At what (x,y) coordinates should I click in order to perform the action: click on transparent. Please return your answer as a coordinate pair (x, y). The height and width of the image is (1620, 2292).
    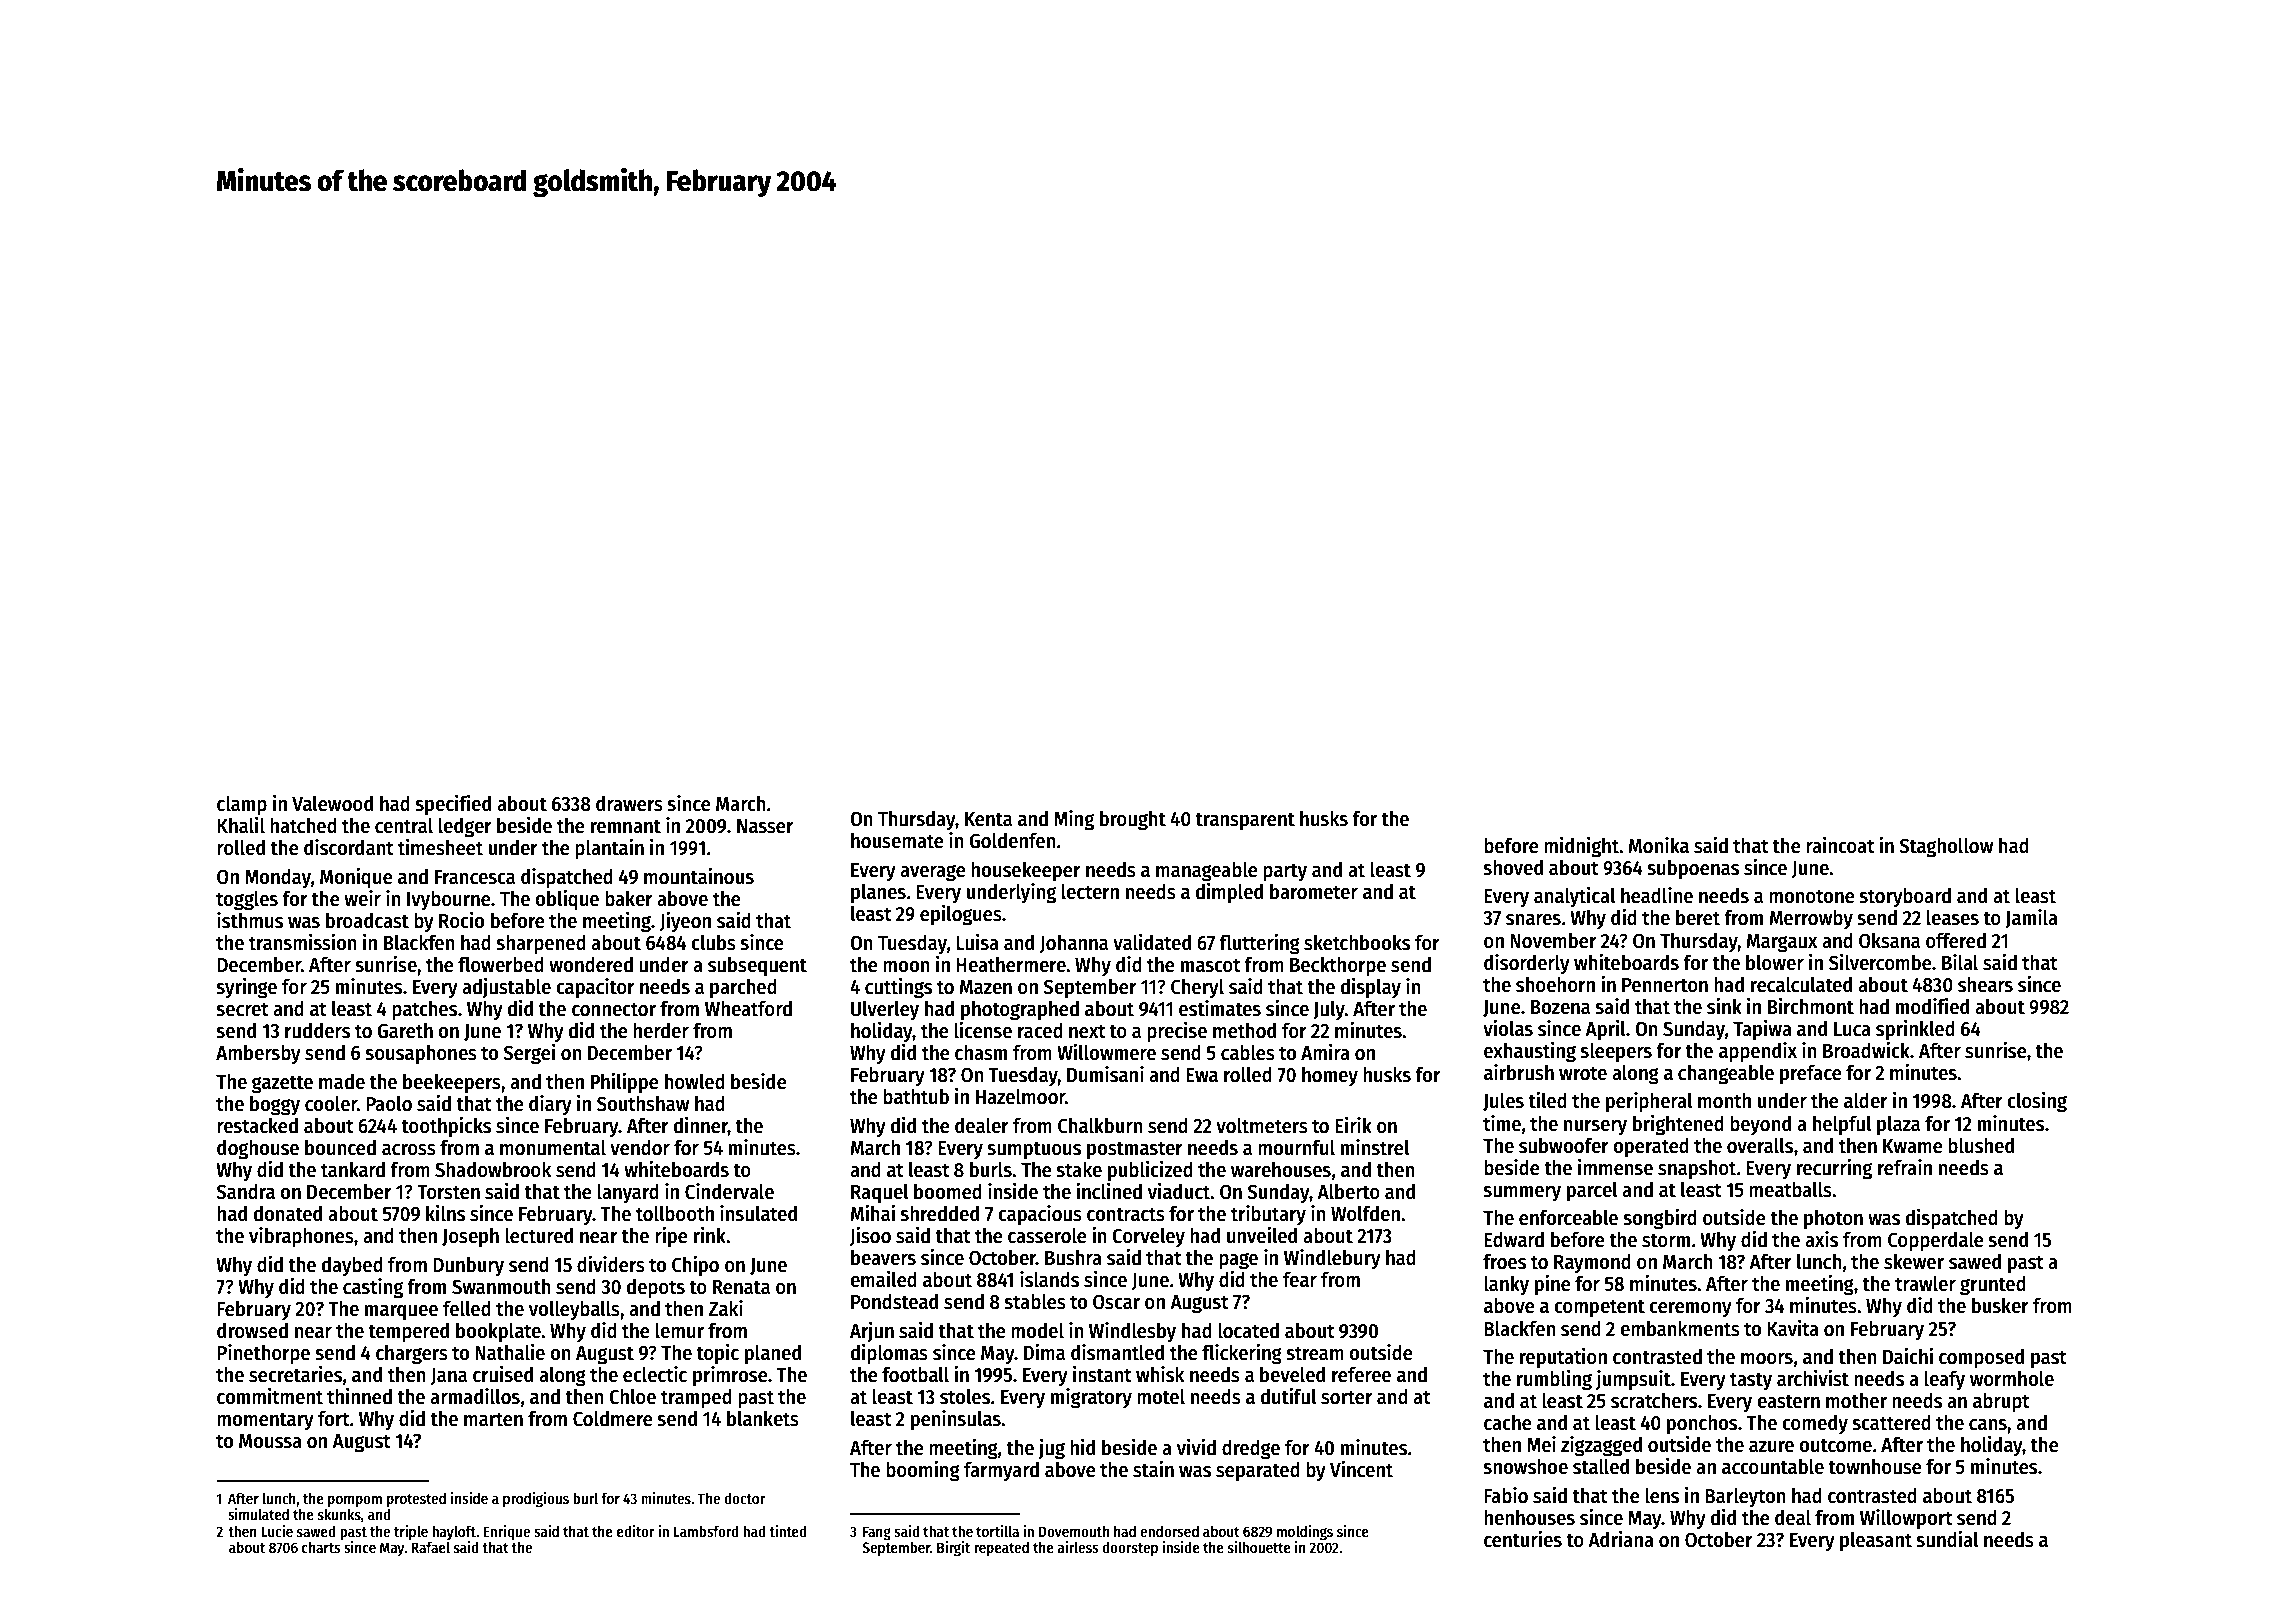
    Looking at the image, I should click on (1245, 821).
